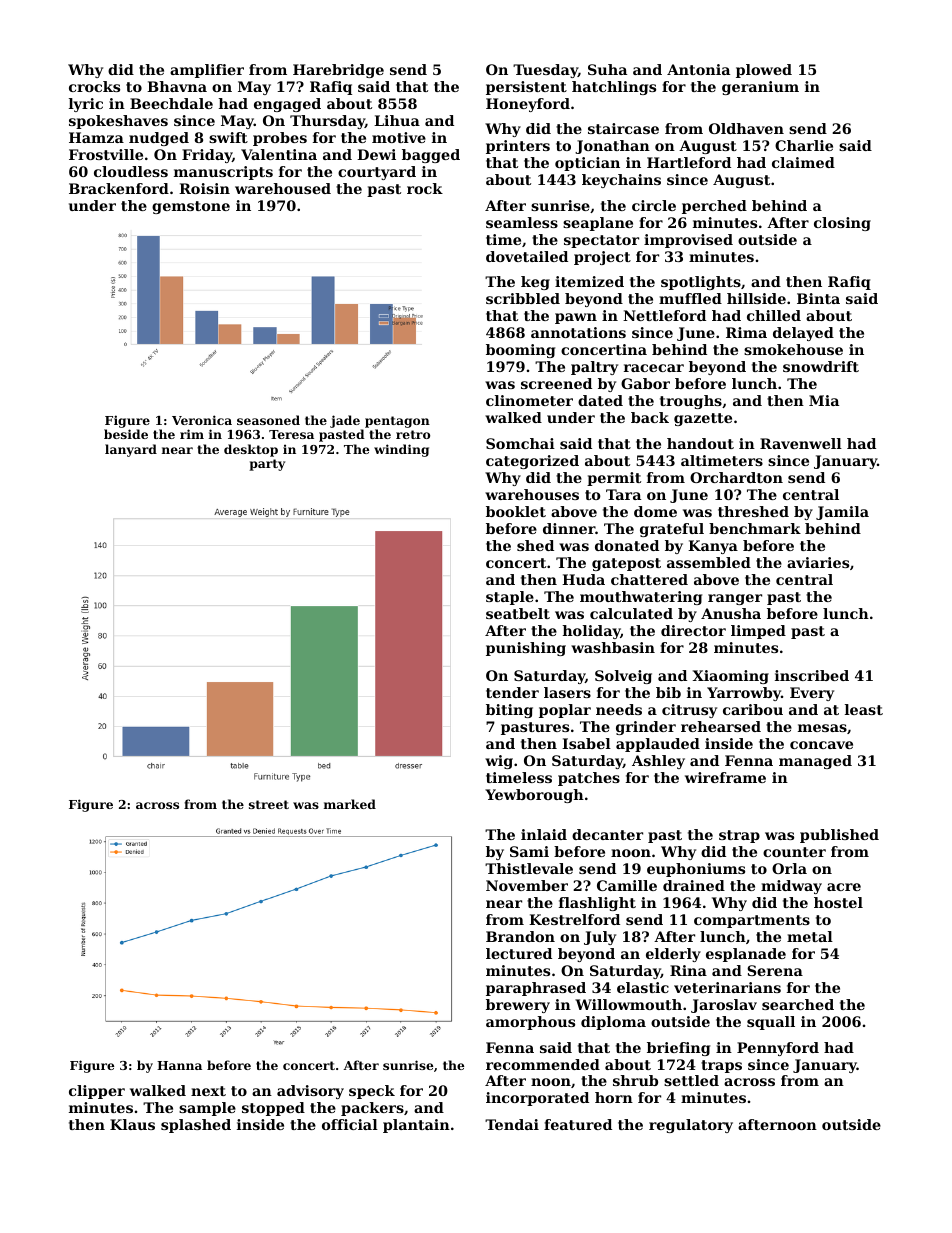 The width and height of the page is (952, 1233). What do you see at coordinates (755, 528) in the page?
I see `benchmark` at bounding box center [755, 528].
